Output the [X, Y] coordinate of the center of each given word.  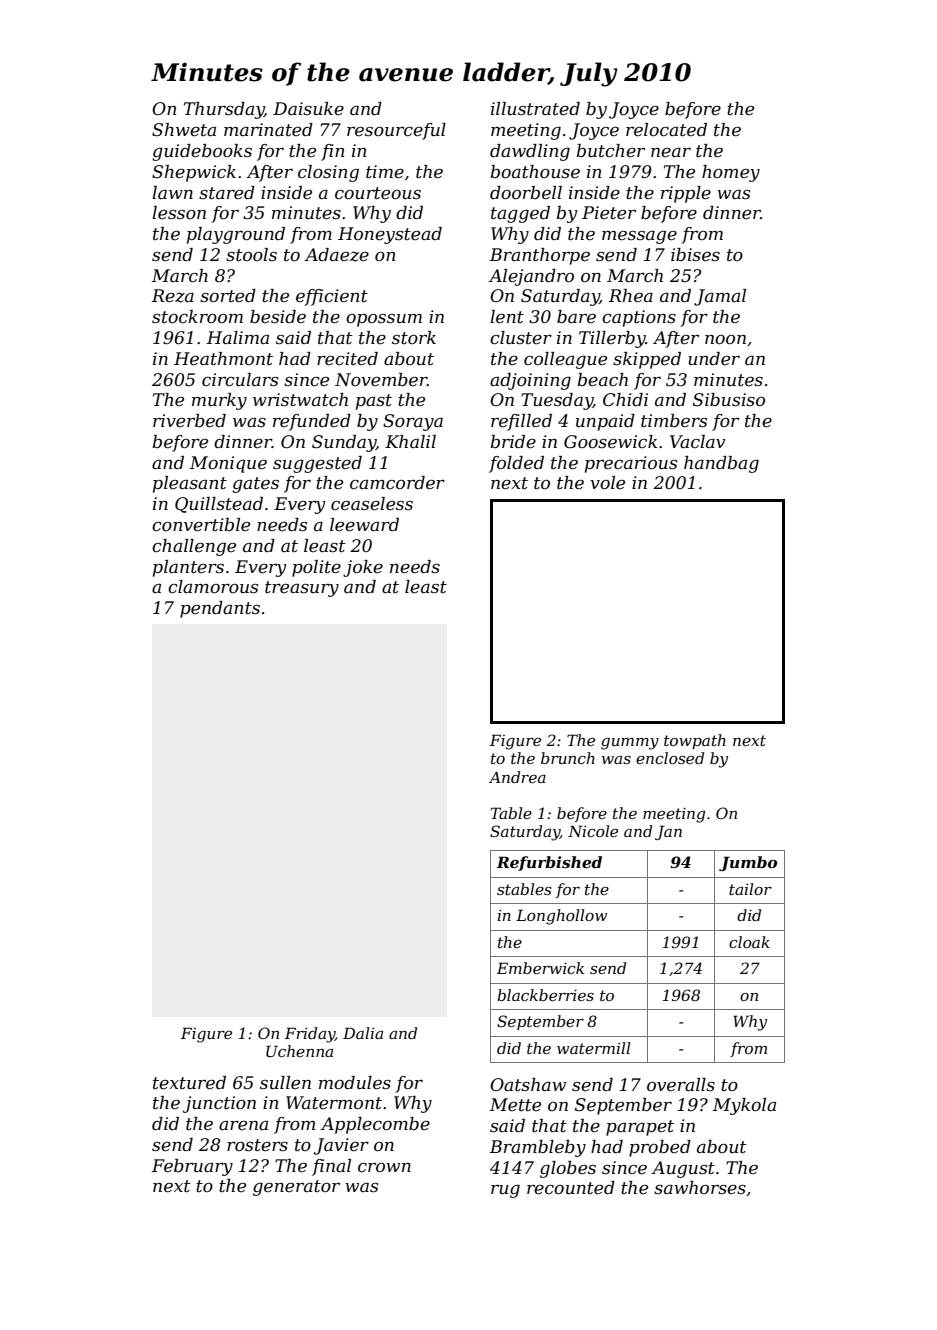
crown [384, 1168]
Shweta [184, 130]
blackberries [545, 995]
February [192, 1167]
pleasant [190, 484]
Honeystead [390, 235]
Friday [310, 1035]
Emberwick [540, 968]
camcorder [397, 483]
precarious [631, 464]
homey [731, 173]
